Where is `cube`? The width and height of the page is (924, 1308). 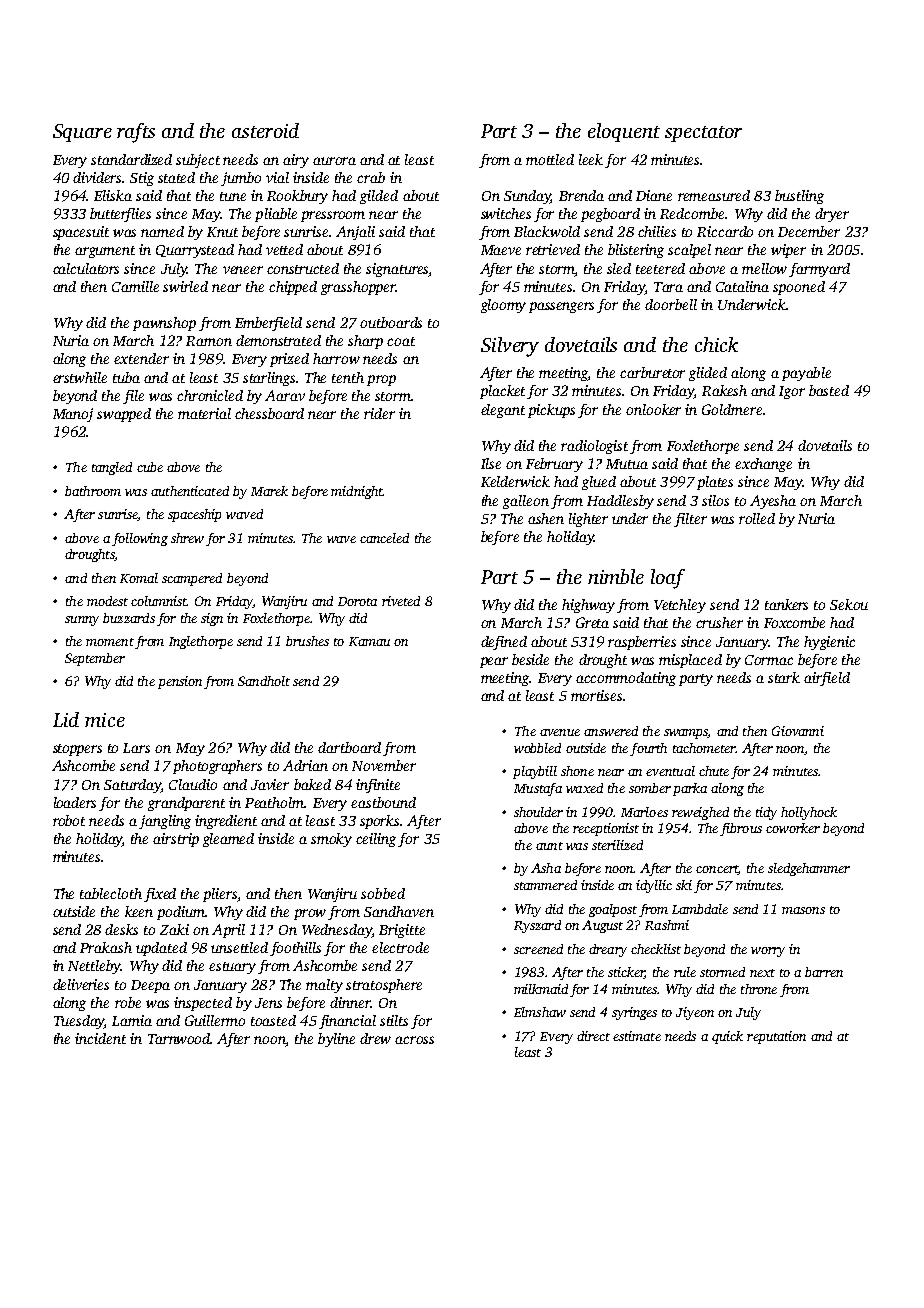
cube is located at coordinates (150, 467).
